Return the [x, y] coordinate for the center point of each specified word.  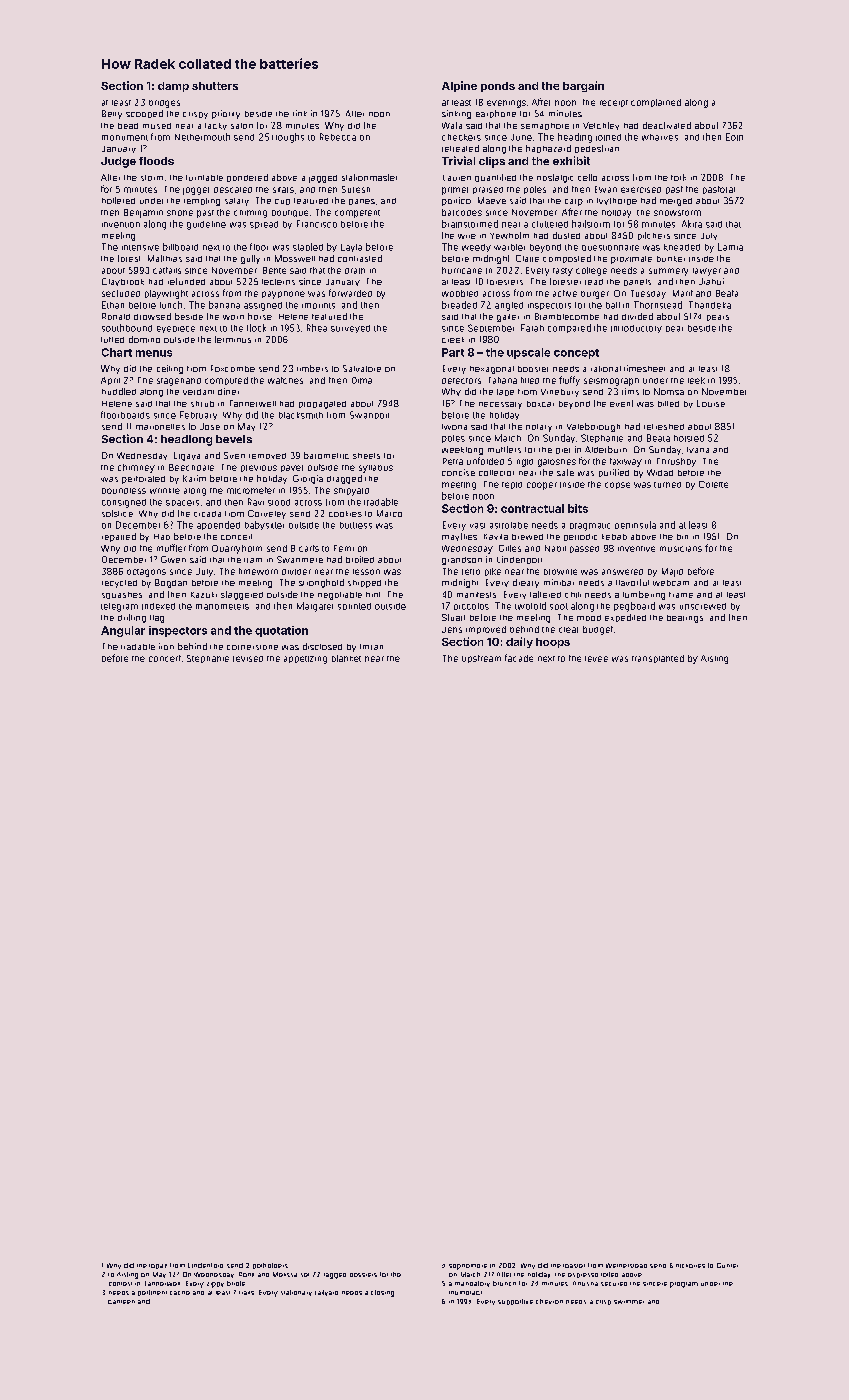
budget [598, 630]
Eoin [734, 137]
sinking [456, 114]
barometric [326, 455]
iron [166, 646]
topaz [158, 1266]
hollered [118, 200]
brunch [504, 1283]
